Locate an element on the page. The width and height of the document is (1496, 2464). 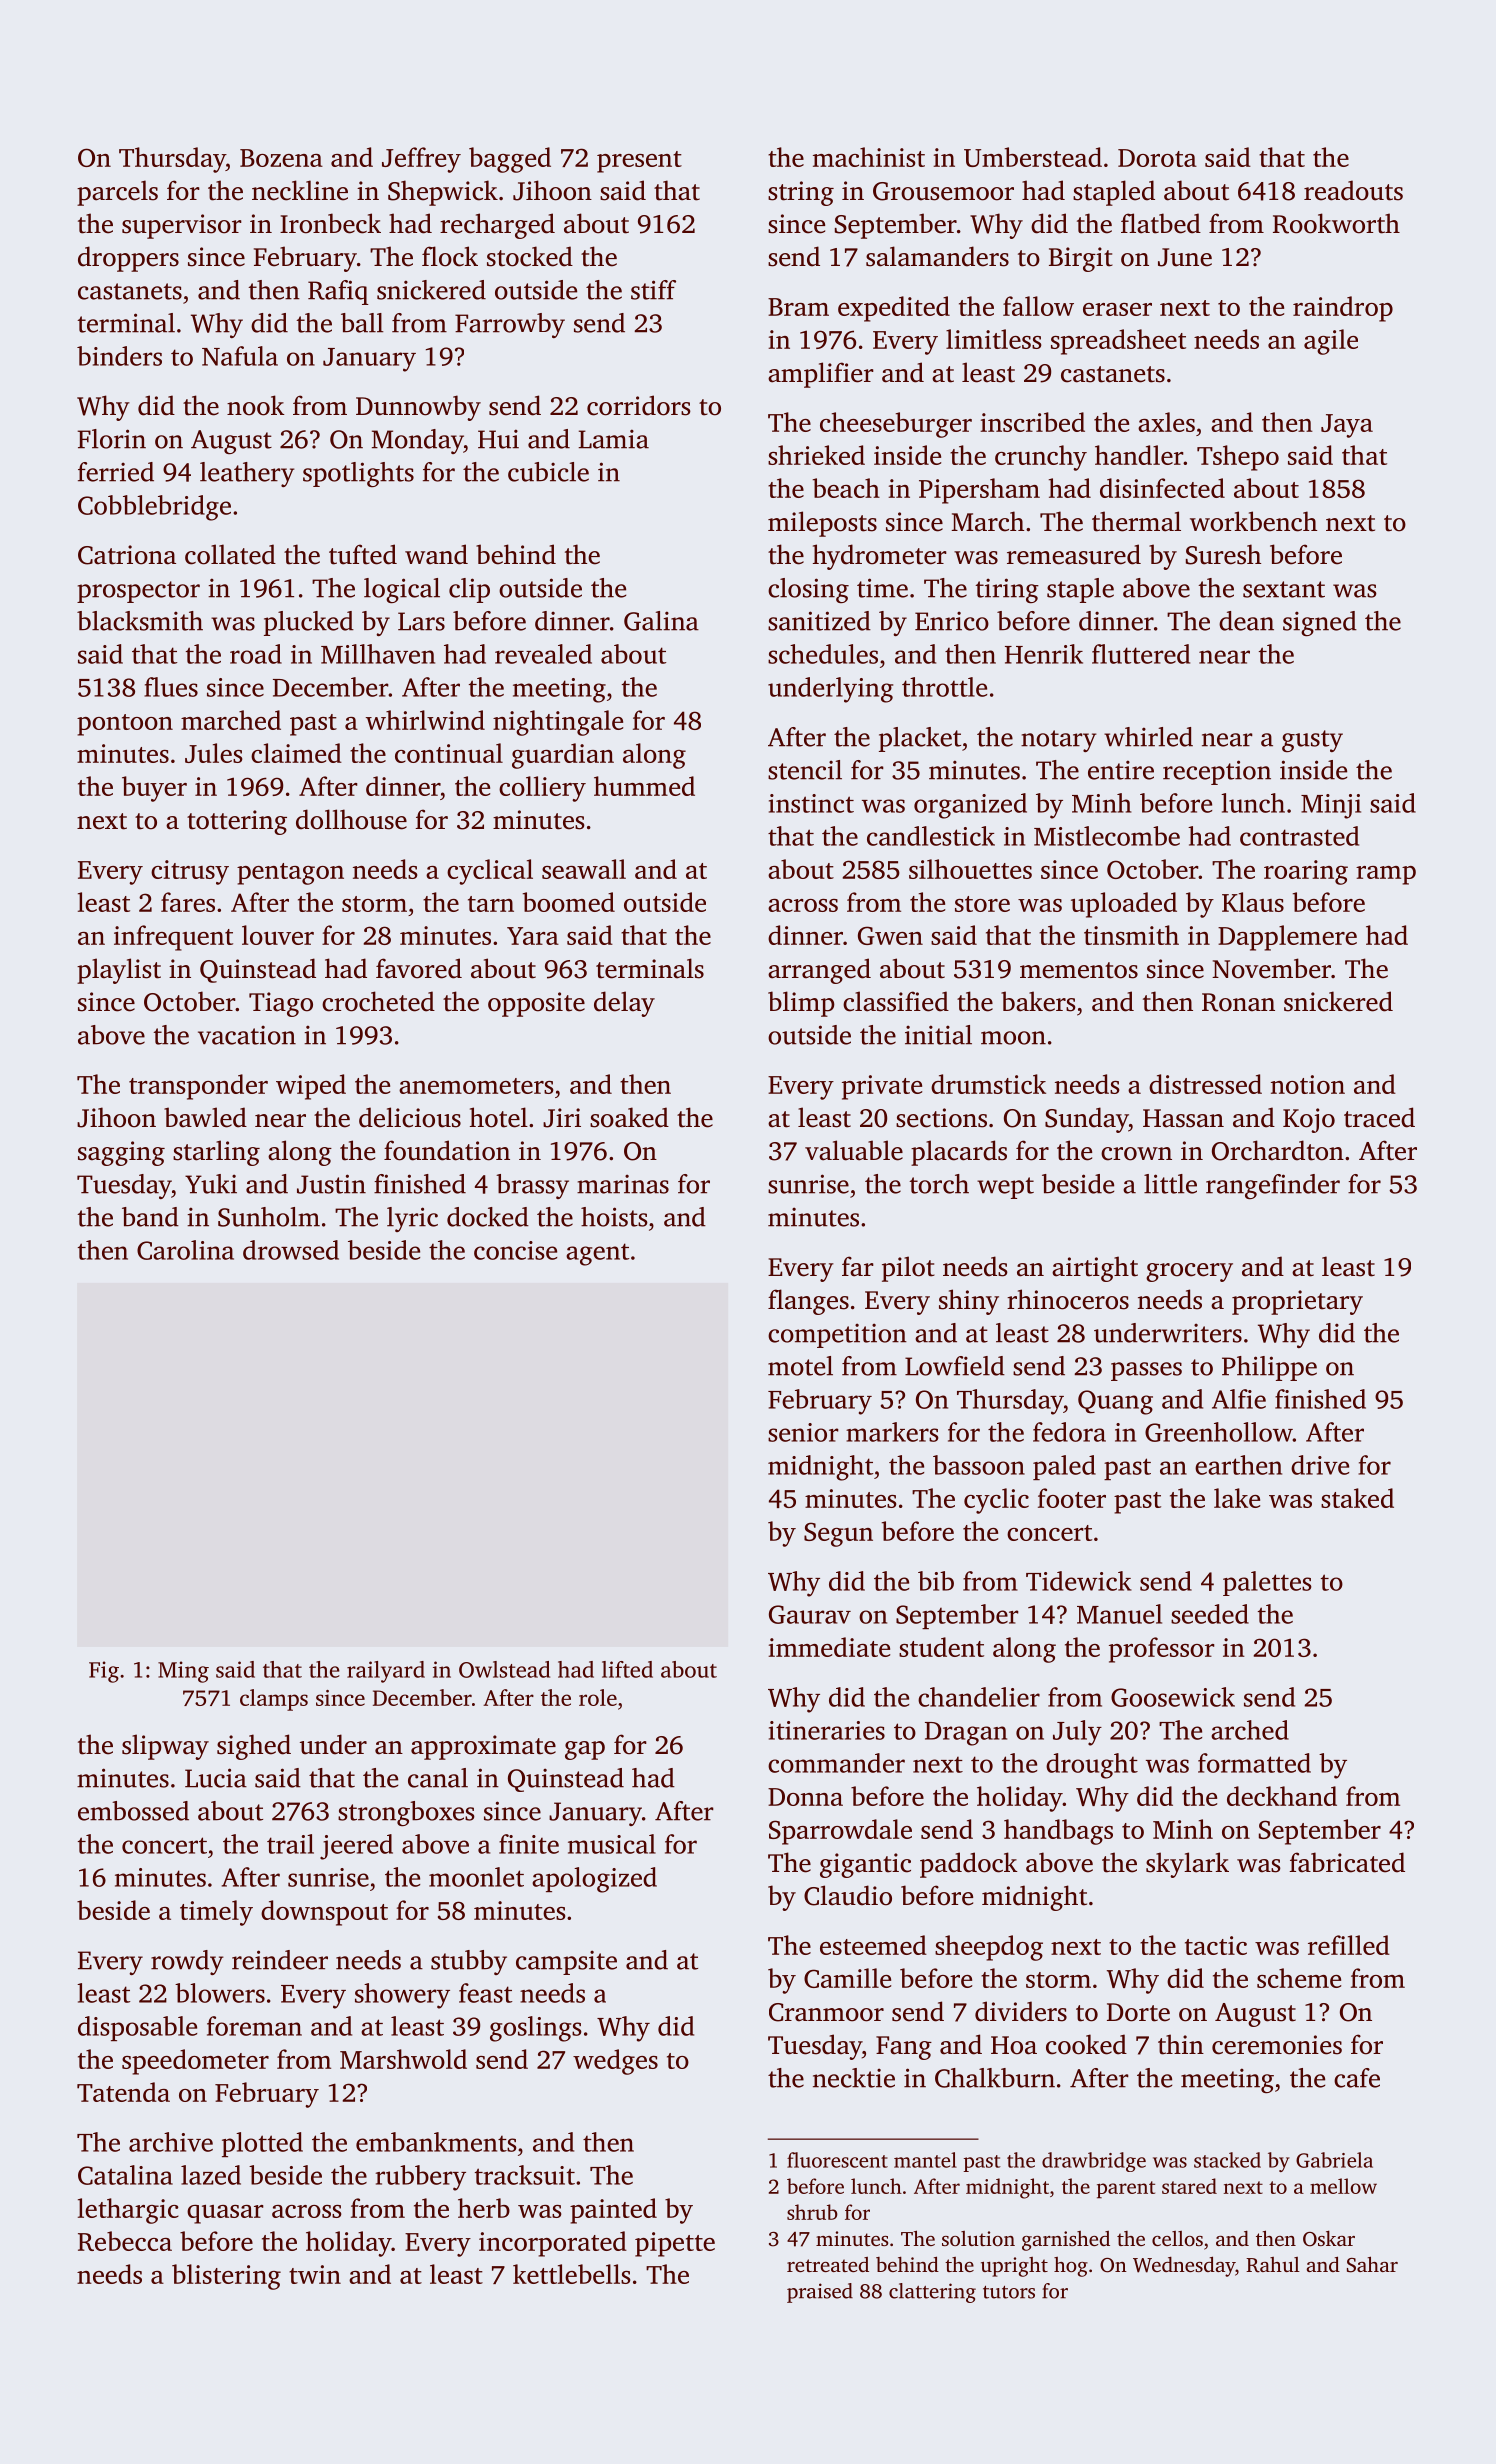
concise is located at coordinates (515, 1250).
